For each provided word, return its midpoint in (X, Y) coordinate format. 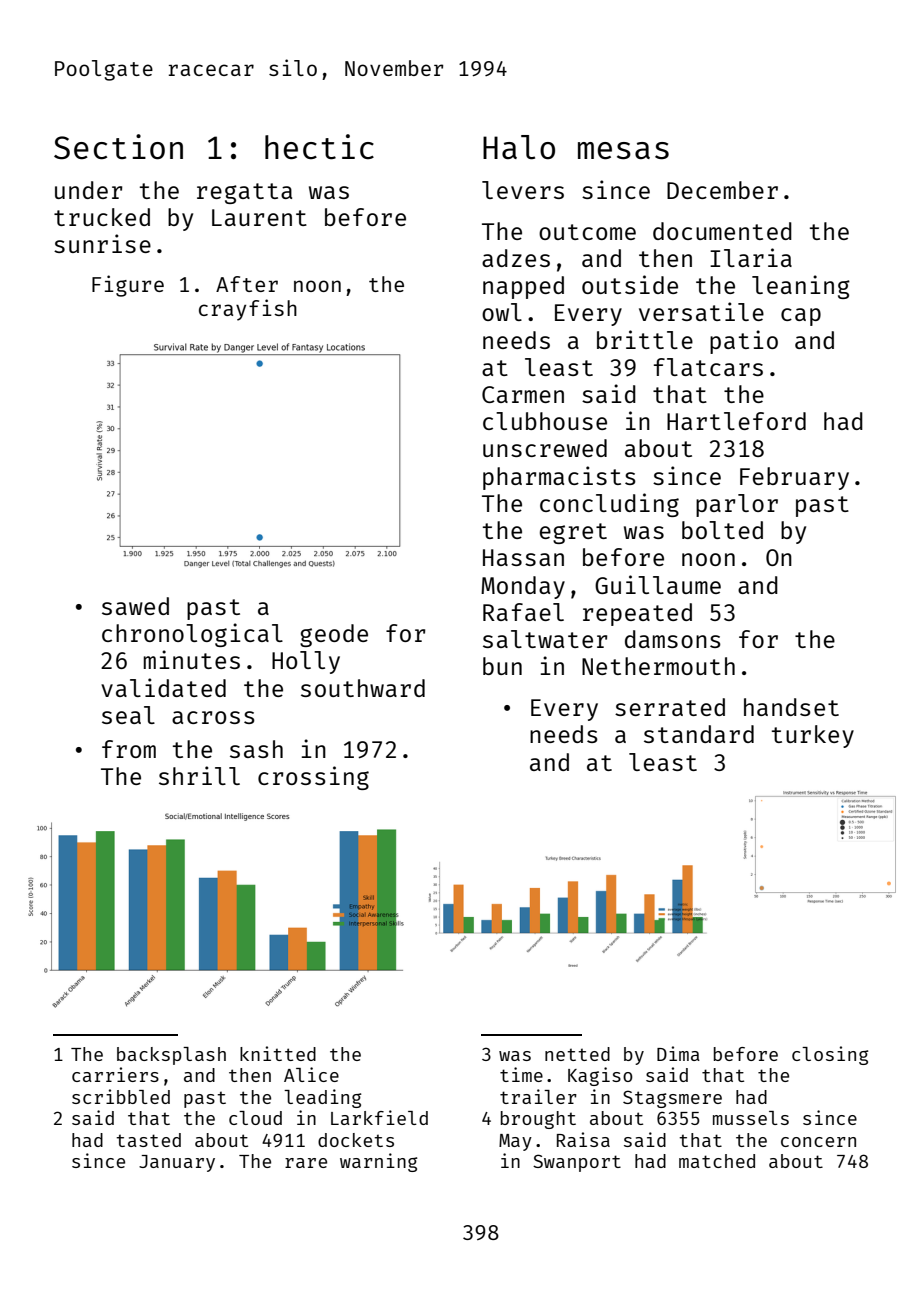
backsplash (171, 1056)
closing (830, 1055)
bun (502, 666)
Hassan (523, 557)
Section (118, 147)
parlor (737, 505)
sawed (135, 606)
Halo (519, 147)
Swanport (577, 1163)
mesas (623, 151)
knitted (278, 1053)
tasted (148, 1140)
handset (791, 707)
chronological (192, 635)
